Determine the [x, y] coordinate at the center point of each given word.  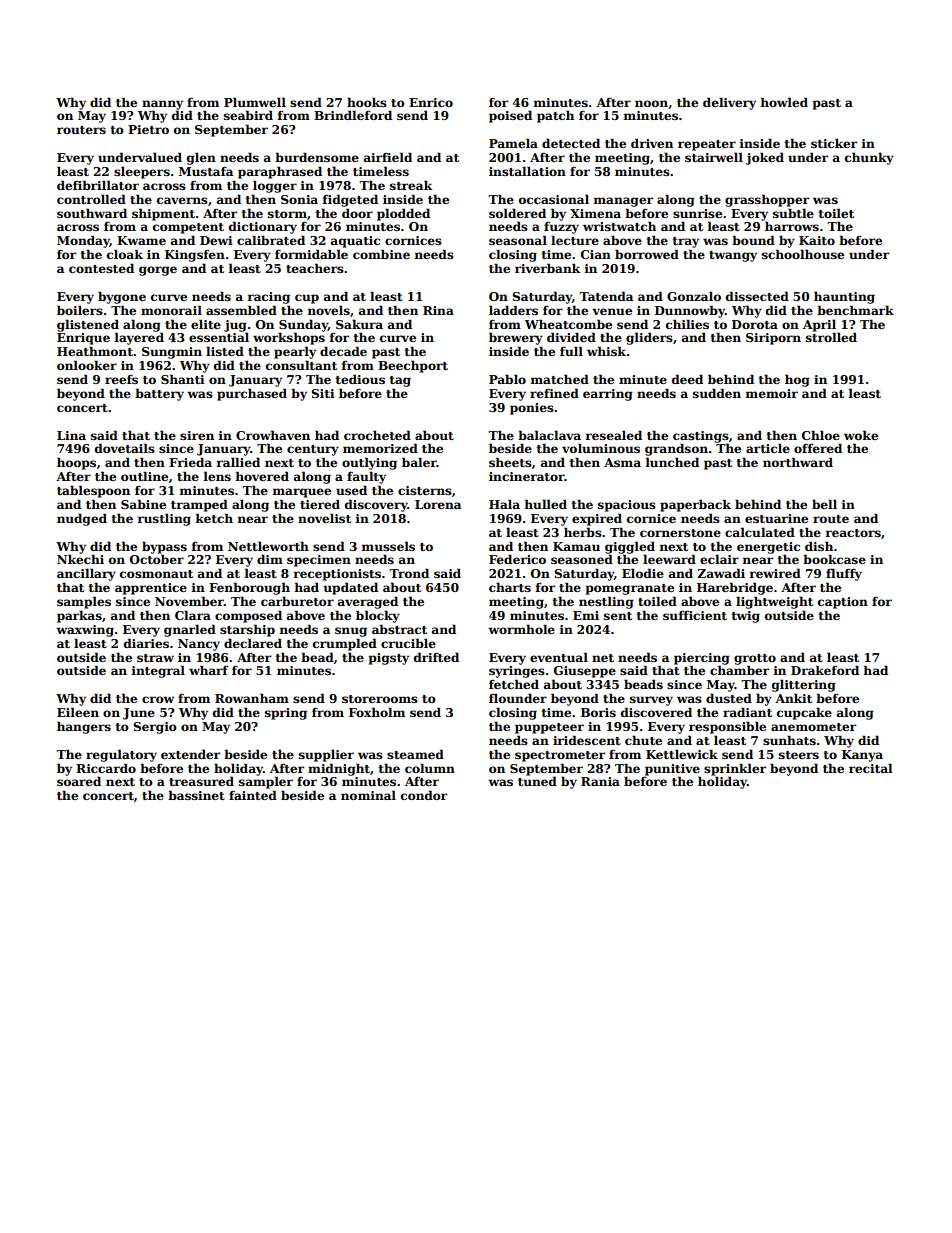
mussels [388, 546]
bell [824, 504]
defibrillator [98, 185]
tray [686, 242]
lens [217, 476]
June [139, 714]
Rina [438, 310]
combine [381, 254]
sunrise [697, 213]
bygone [122, 297]
